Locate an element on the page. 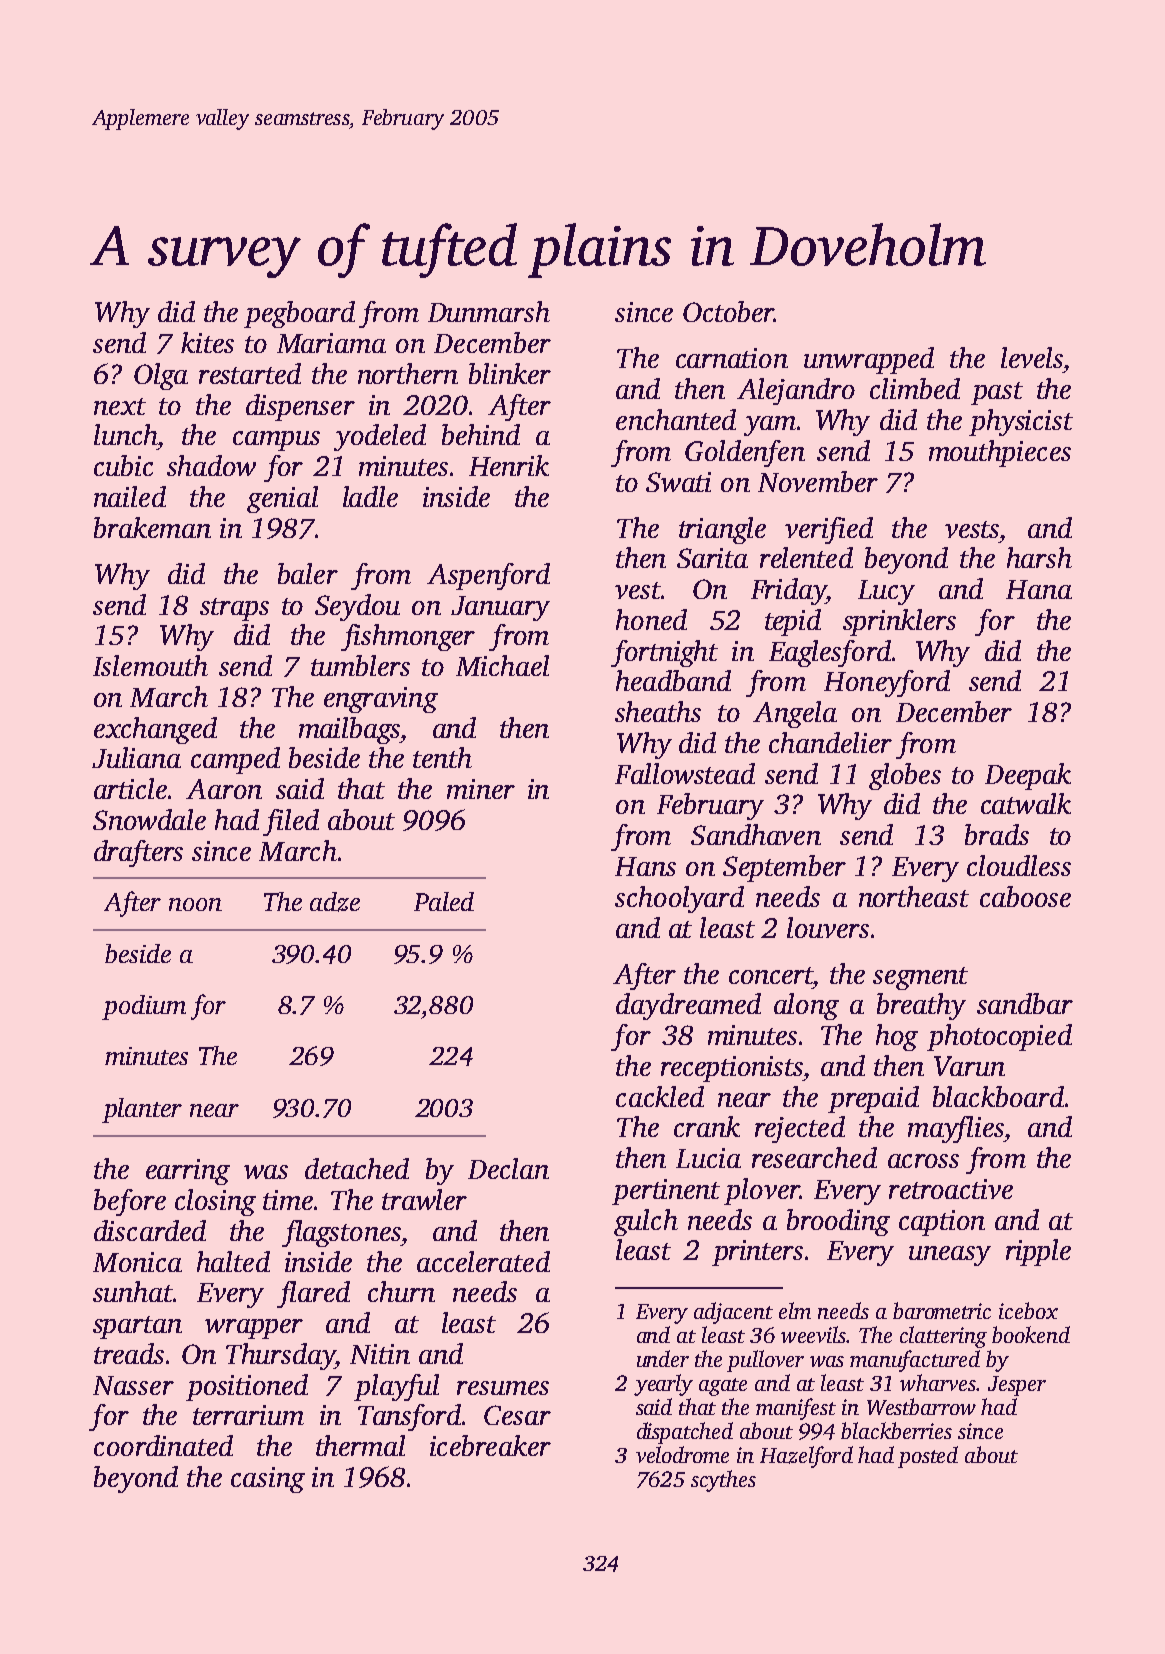 This image has height=1654, width=1165. noon is located at coordinates (195, 904).
